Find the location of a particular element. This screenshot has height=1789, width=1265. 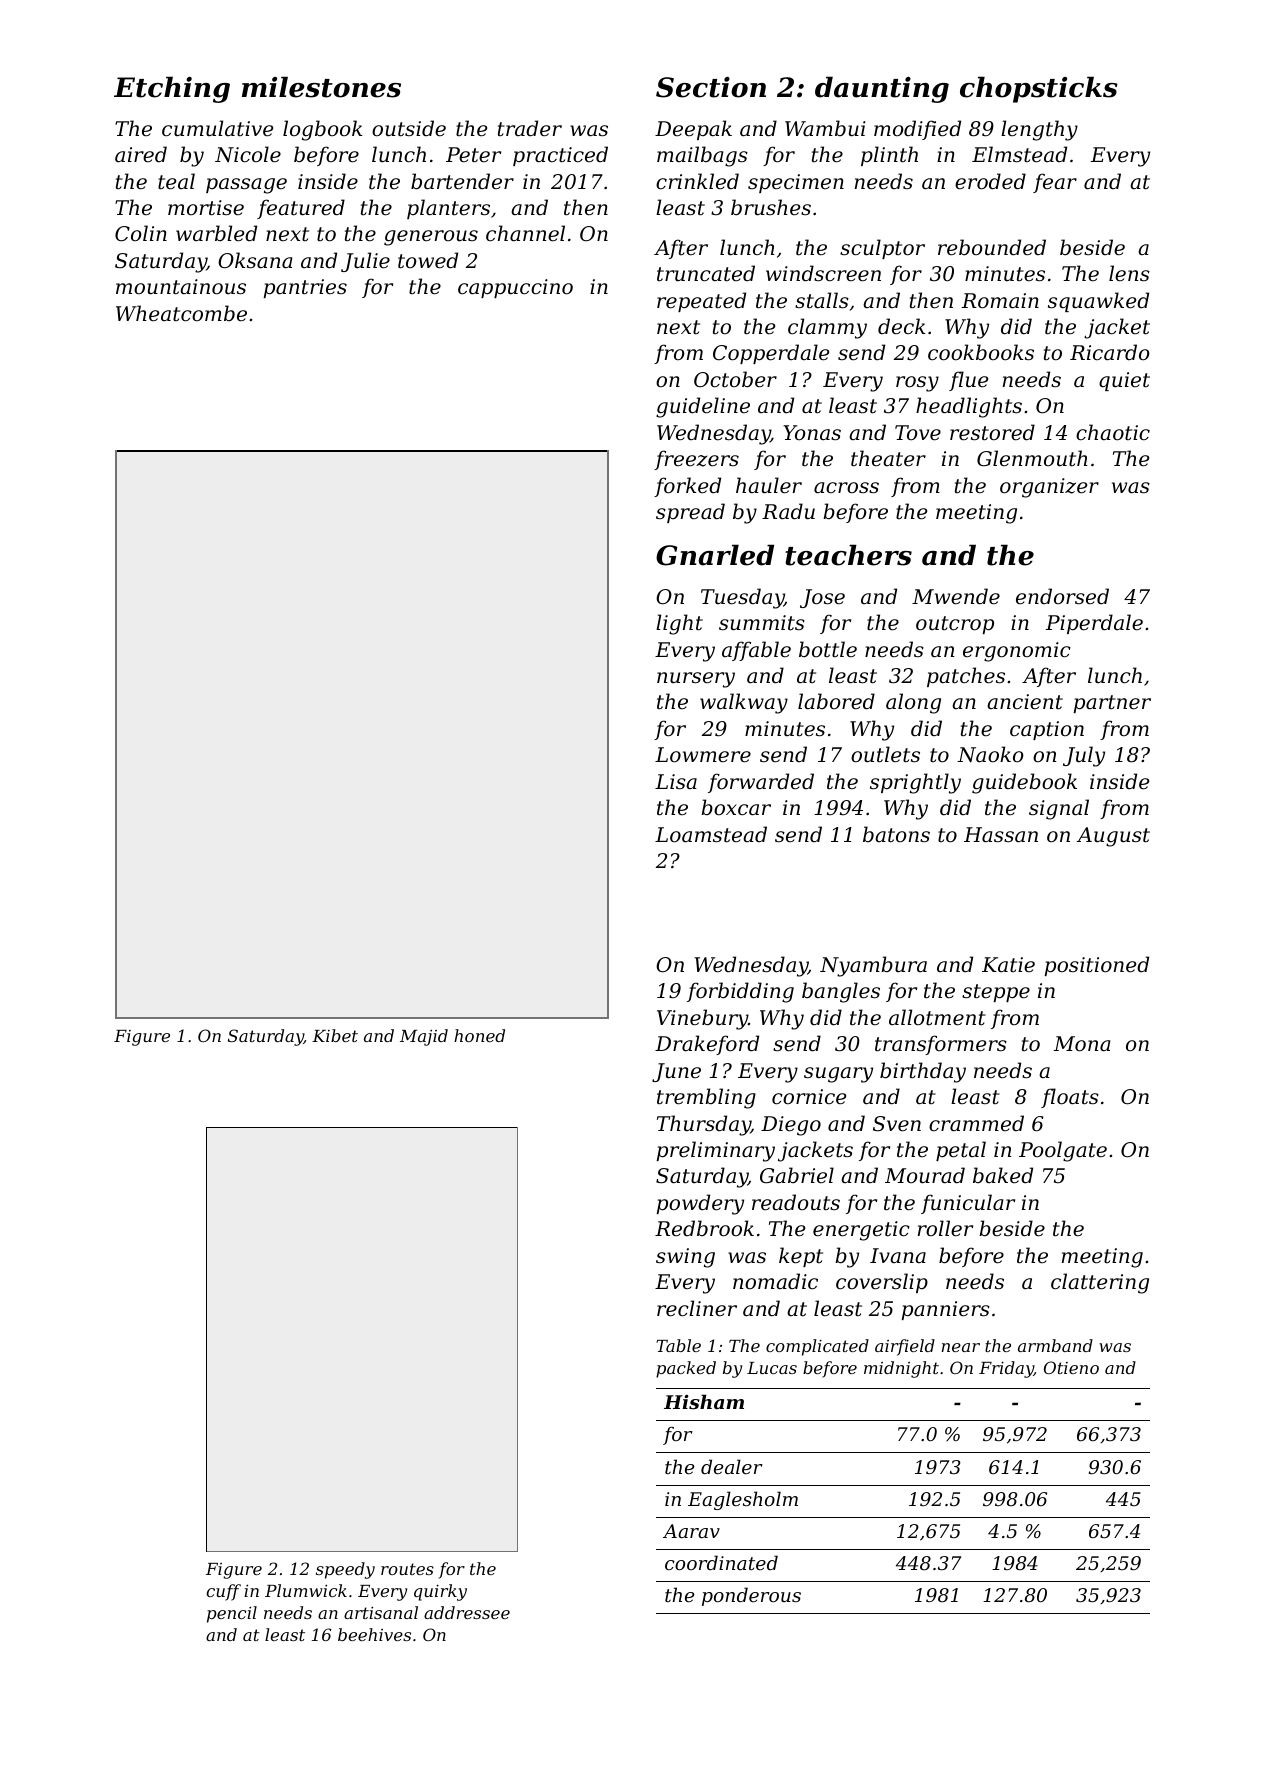

boxcar is located at coordinates (736, 807).
